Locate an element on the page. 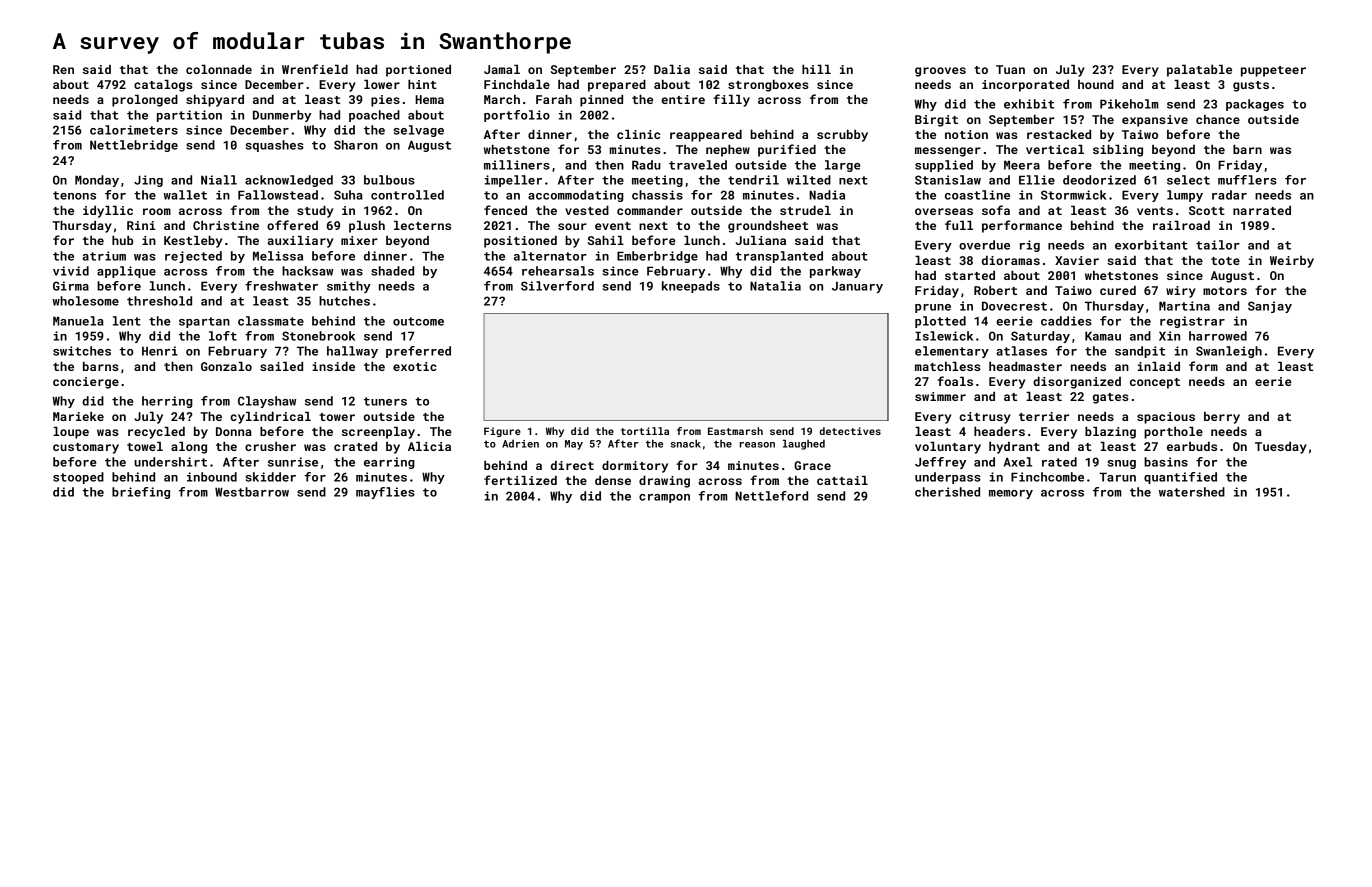 This page has height=887, width=1372. Meera is located at coordinates (1022, 165).
